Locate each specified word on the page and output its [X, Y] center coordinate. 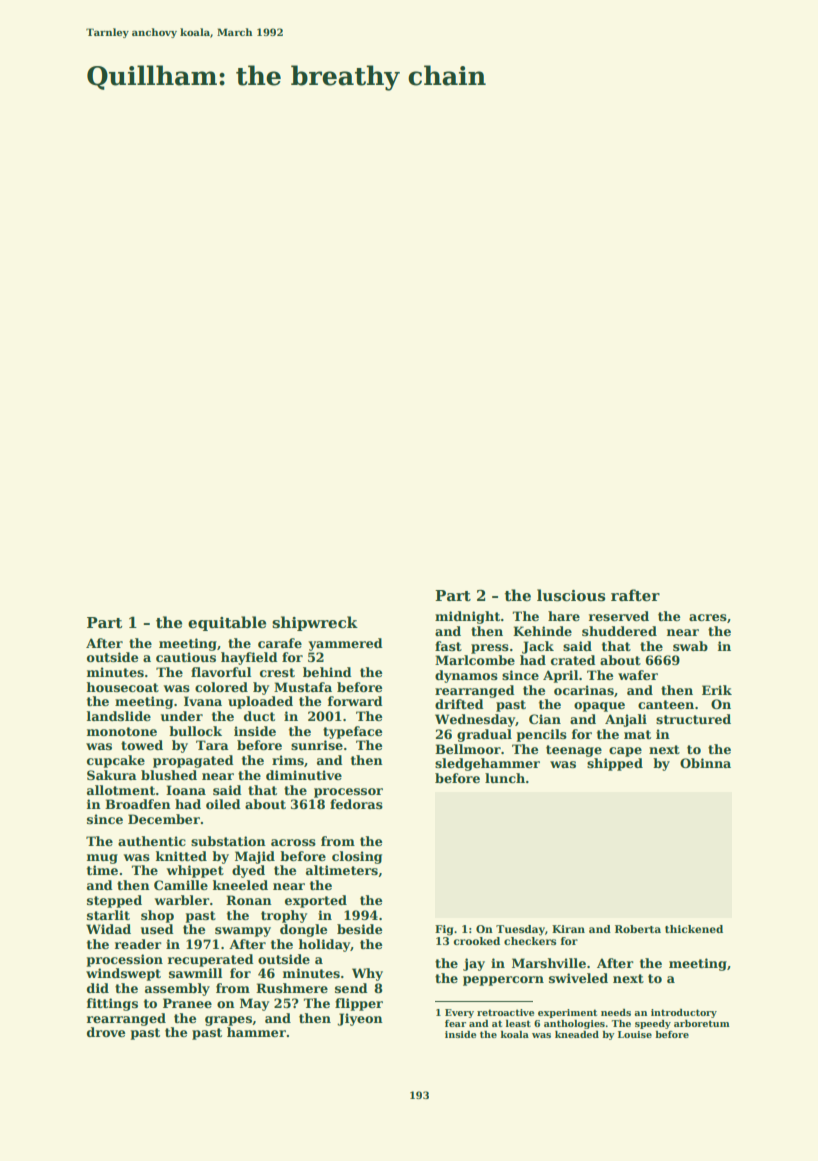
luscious [571, 595]
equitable [227, 623]
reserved [619, 616]
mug [102, 859]
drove [106, 1032]
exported [316, 901]
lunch [505, 778]
